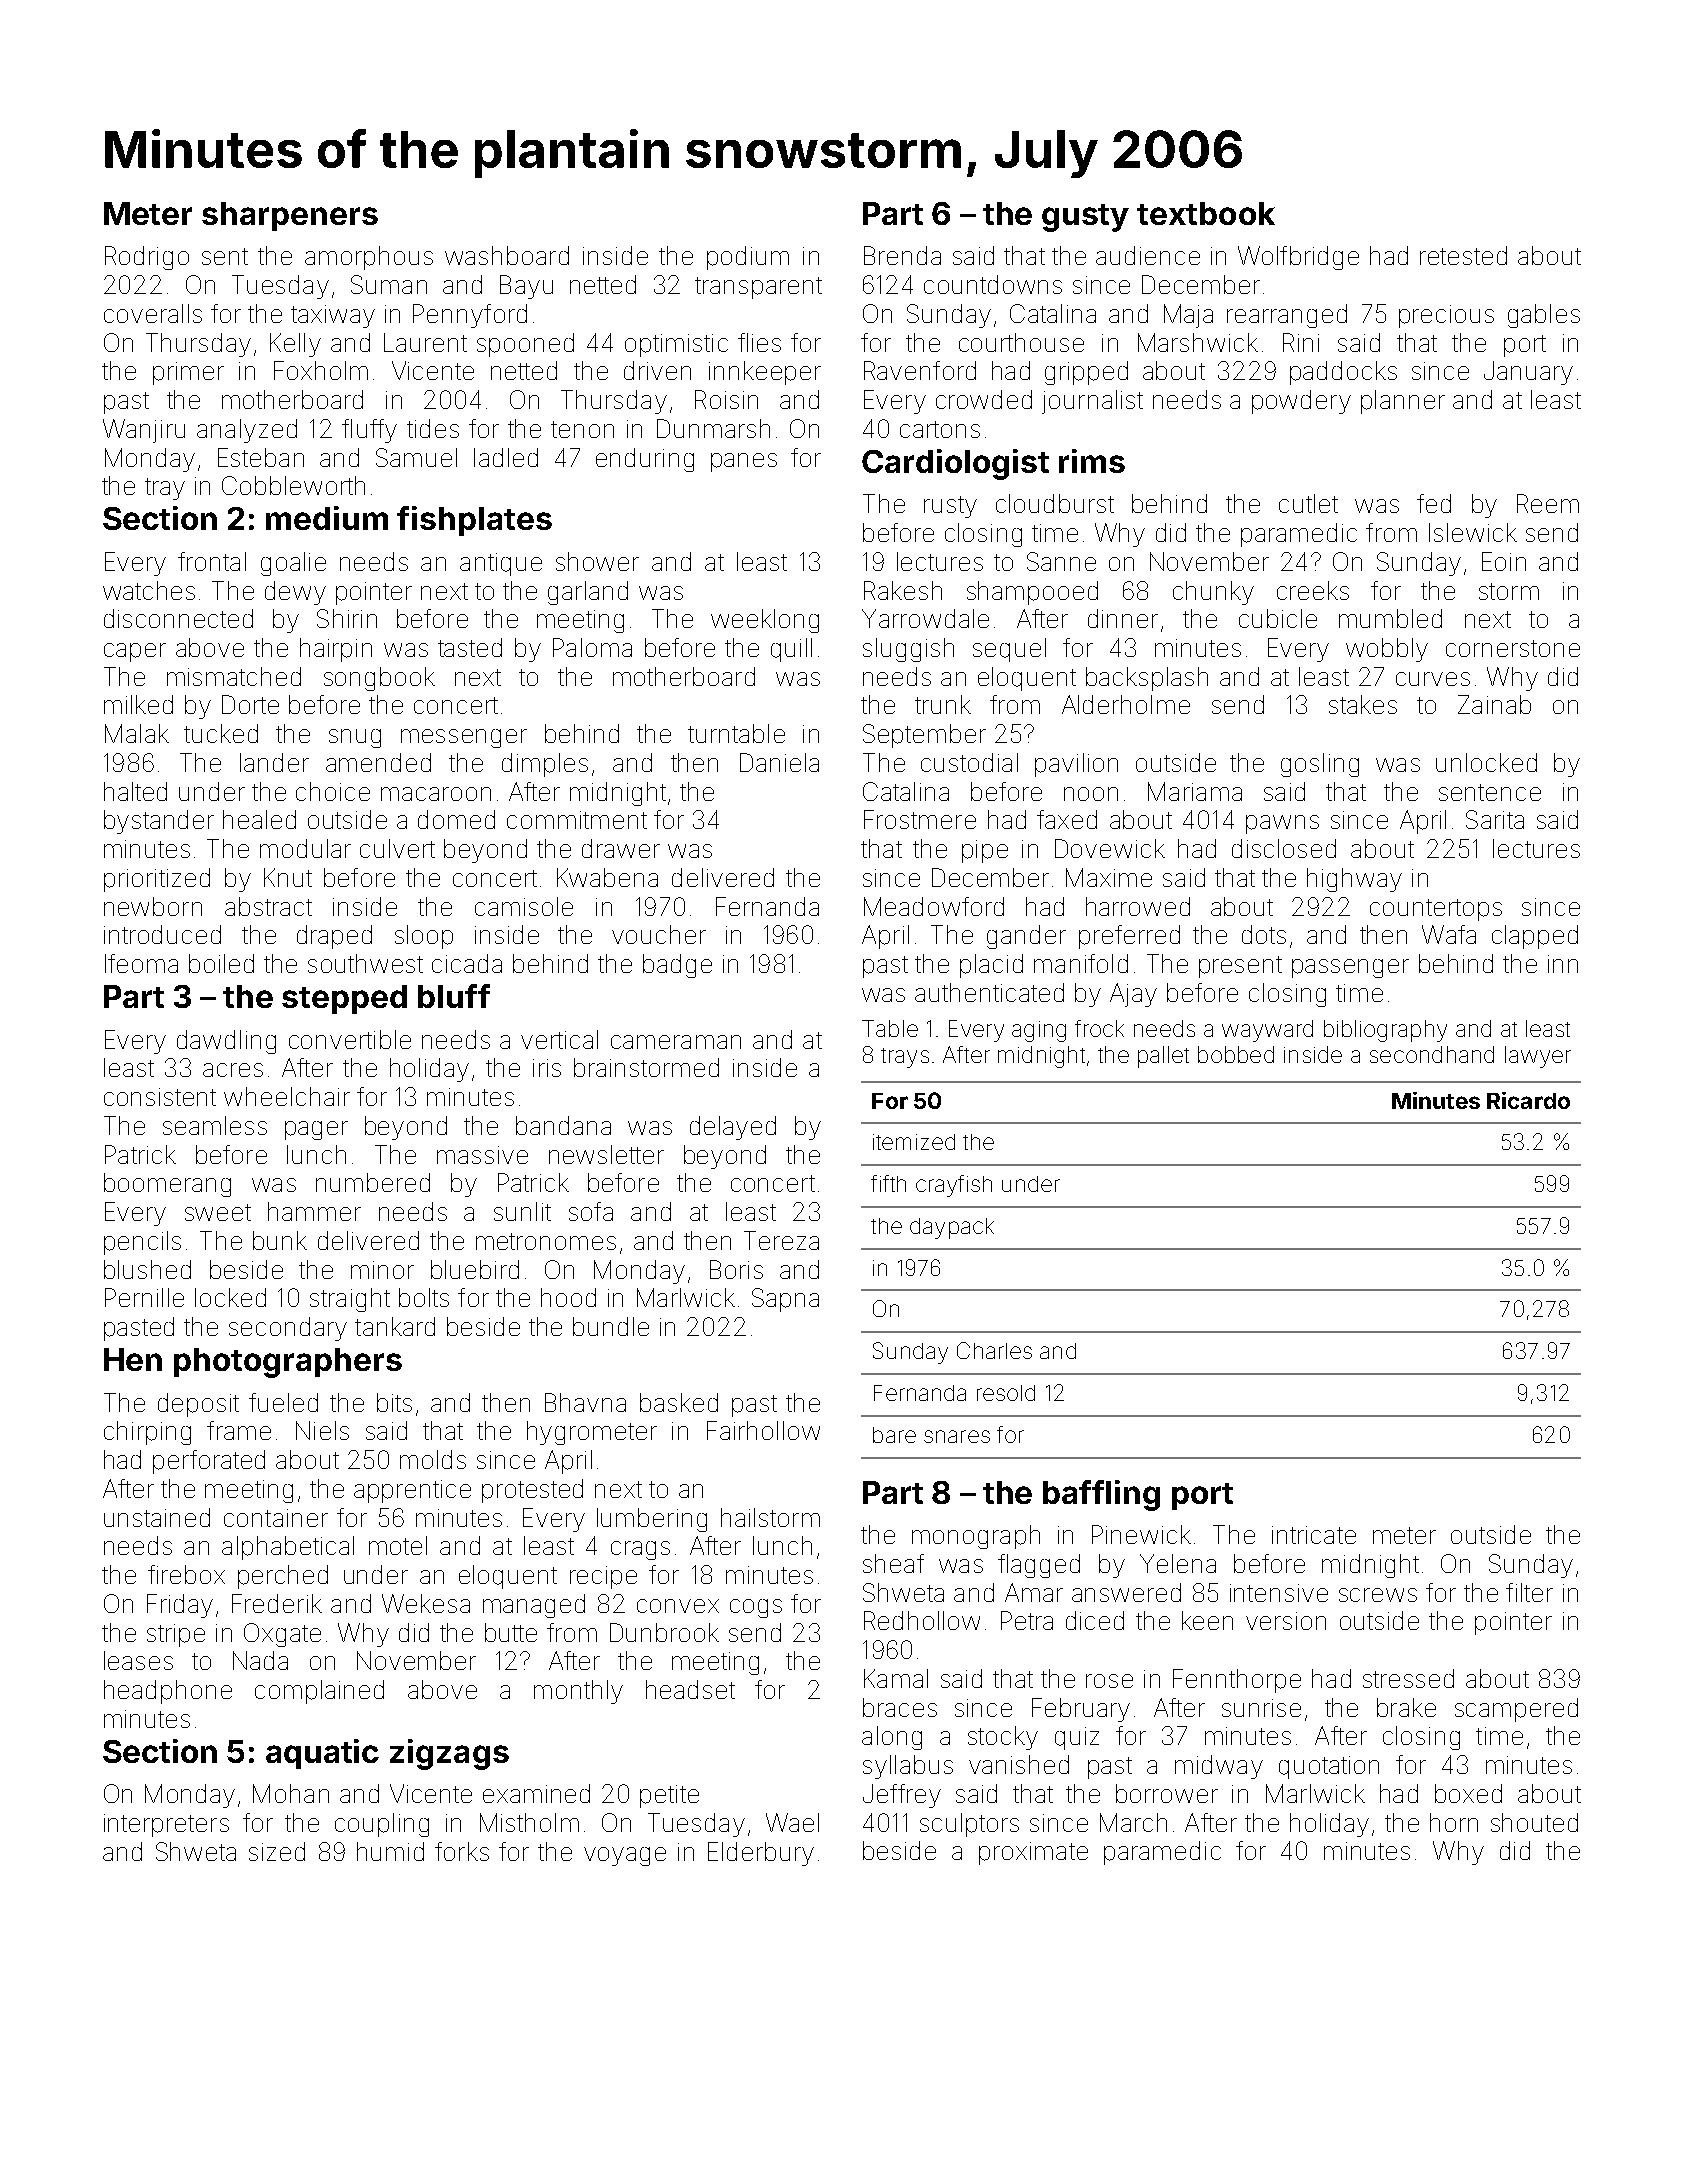 The image size is (1683, 2178). What do you see at coordinates (578, 1692) in the screenshot?
I see `monthly` at bounding box center [578, 1692].
